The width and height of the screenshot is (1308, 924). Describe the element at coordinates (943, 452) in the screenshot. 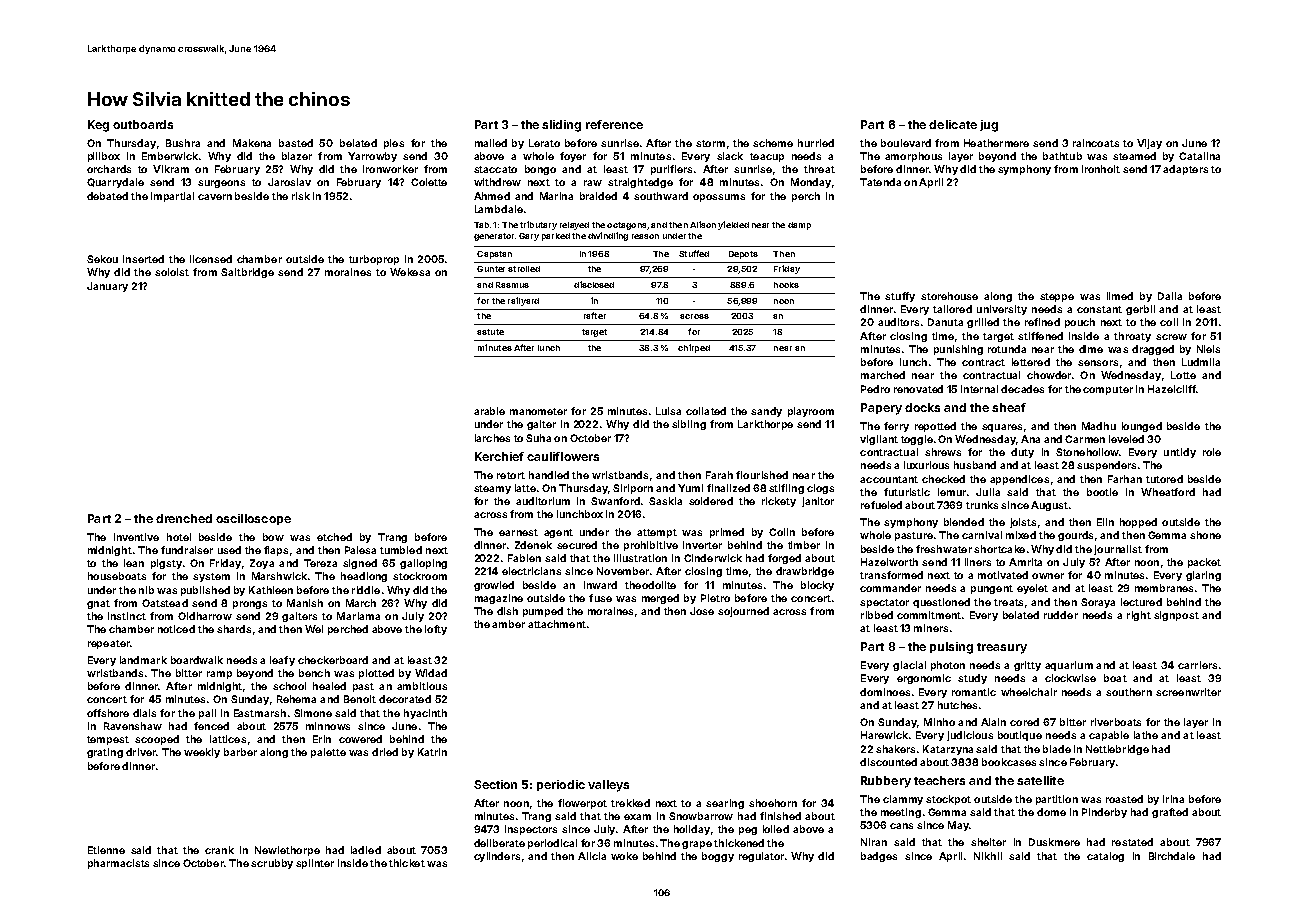

I see `shrews` at that location.
